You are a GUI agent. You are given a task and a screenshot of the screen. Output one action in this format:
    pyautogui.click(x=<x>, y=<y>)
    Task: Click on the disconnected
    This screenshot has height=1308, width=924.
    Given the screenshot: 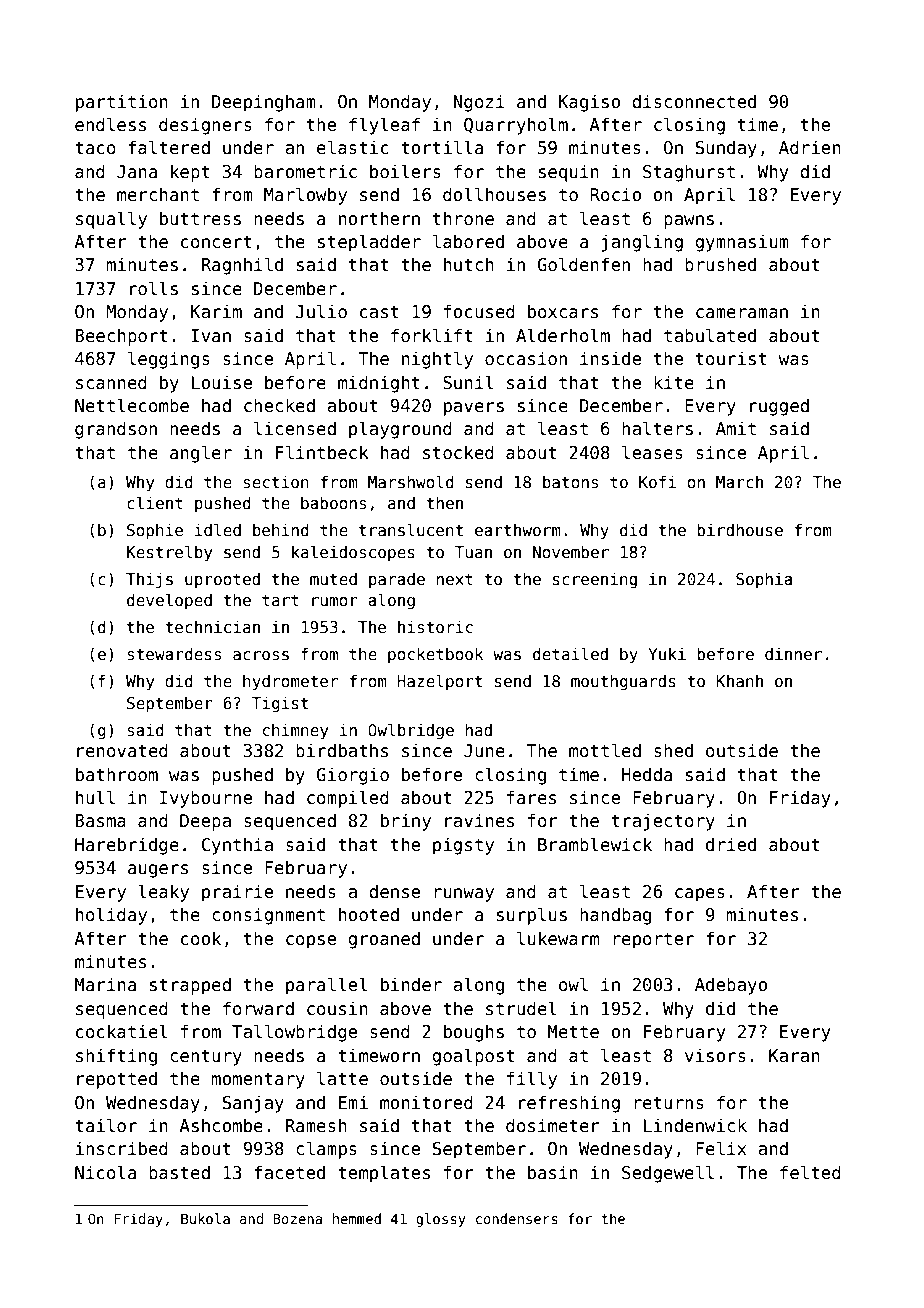 What is the action you would take?
    pyautogui.click(x=694, y=101)
